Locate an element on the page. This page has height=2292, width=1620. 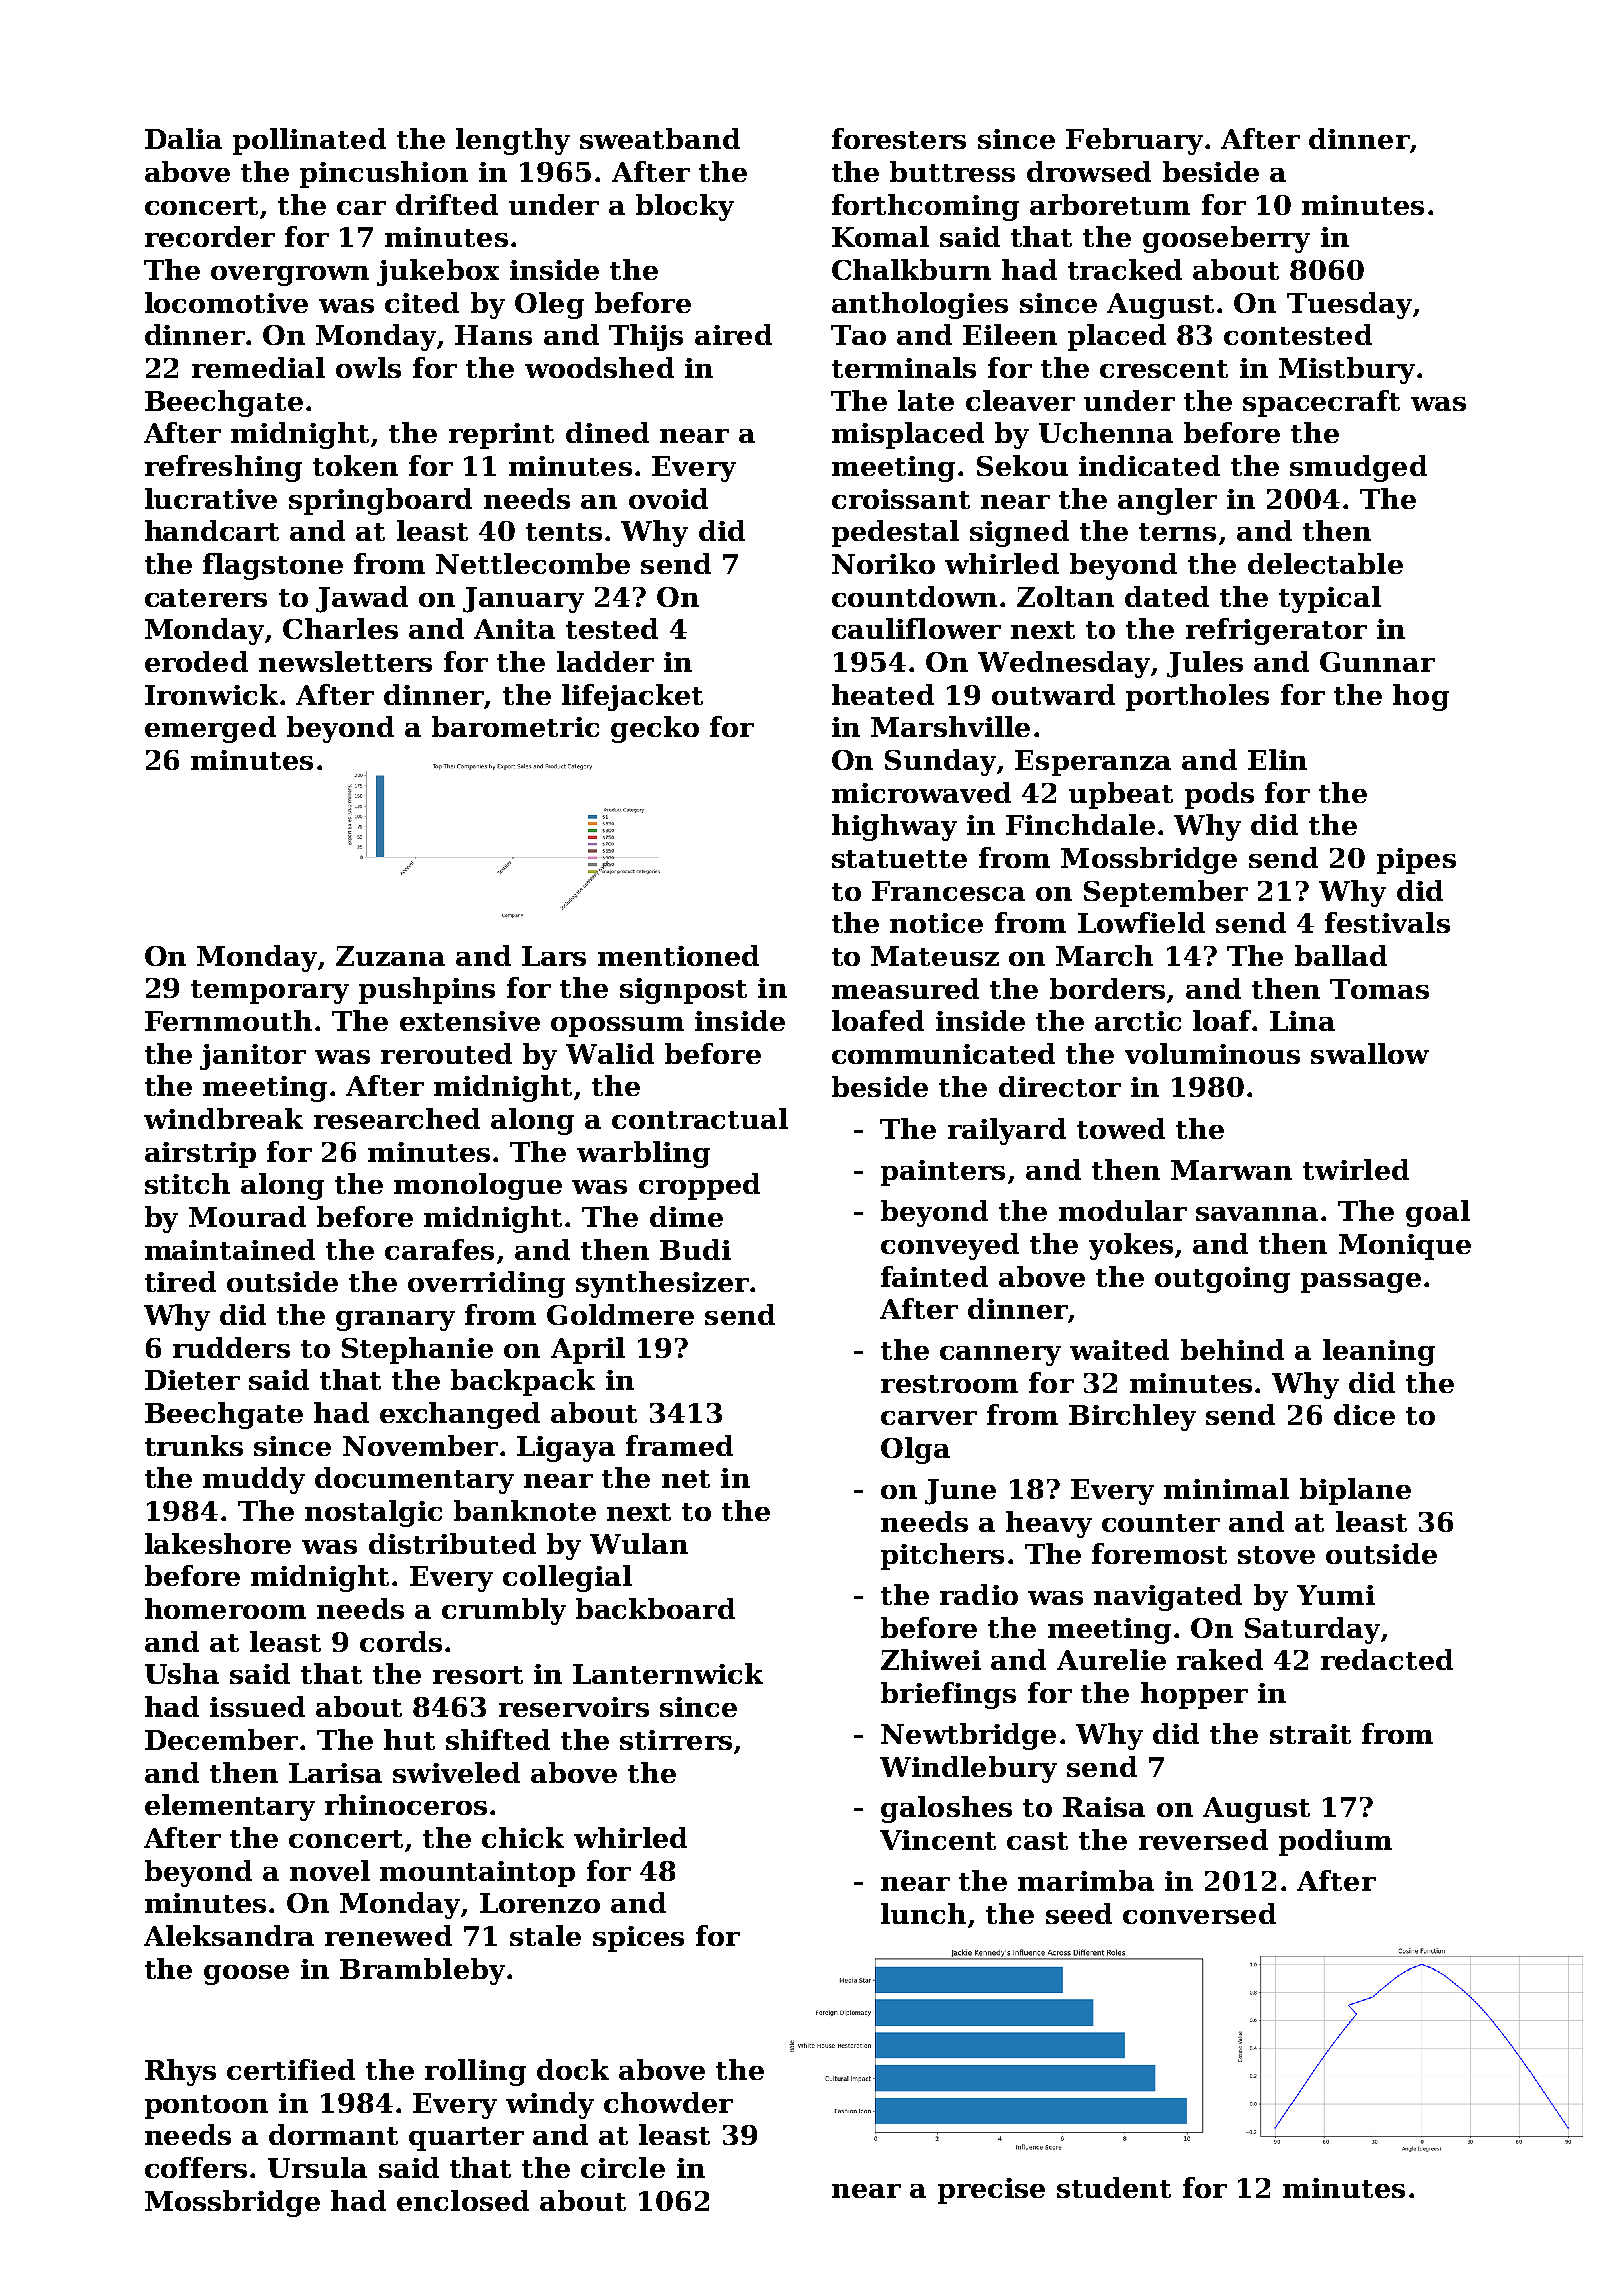
tracked is located at coordinates (1125, 269).
